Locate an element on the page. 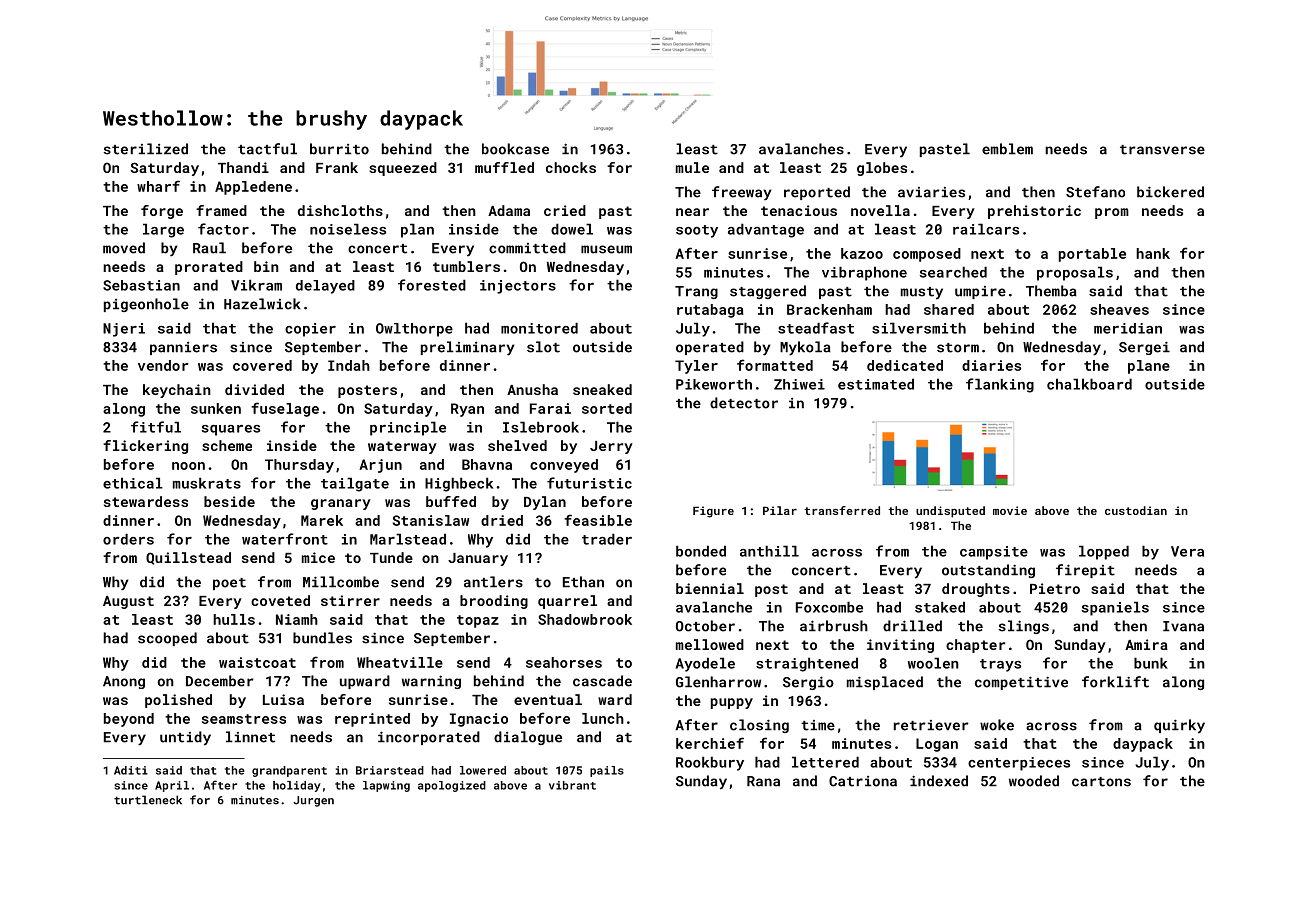 The width and height of the page is (1308, 924). mule is located at coordinates (692, 167).
